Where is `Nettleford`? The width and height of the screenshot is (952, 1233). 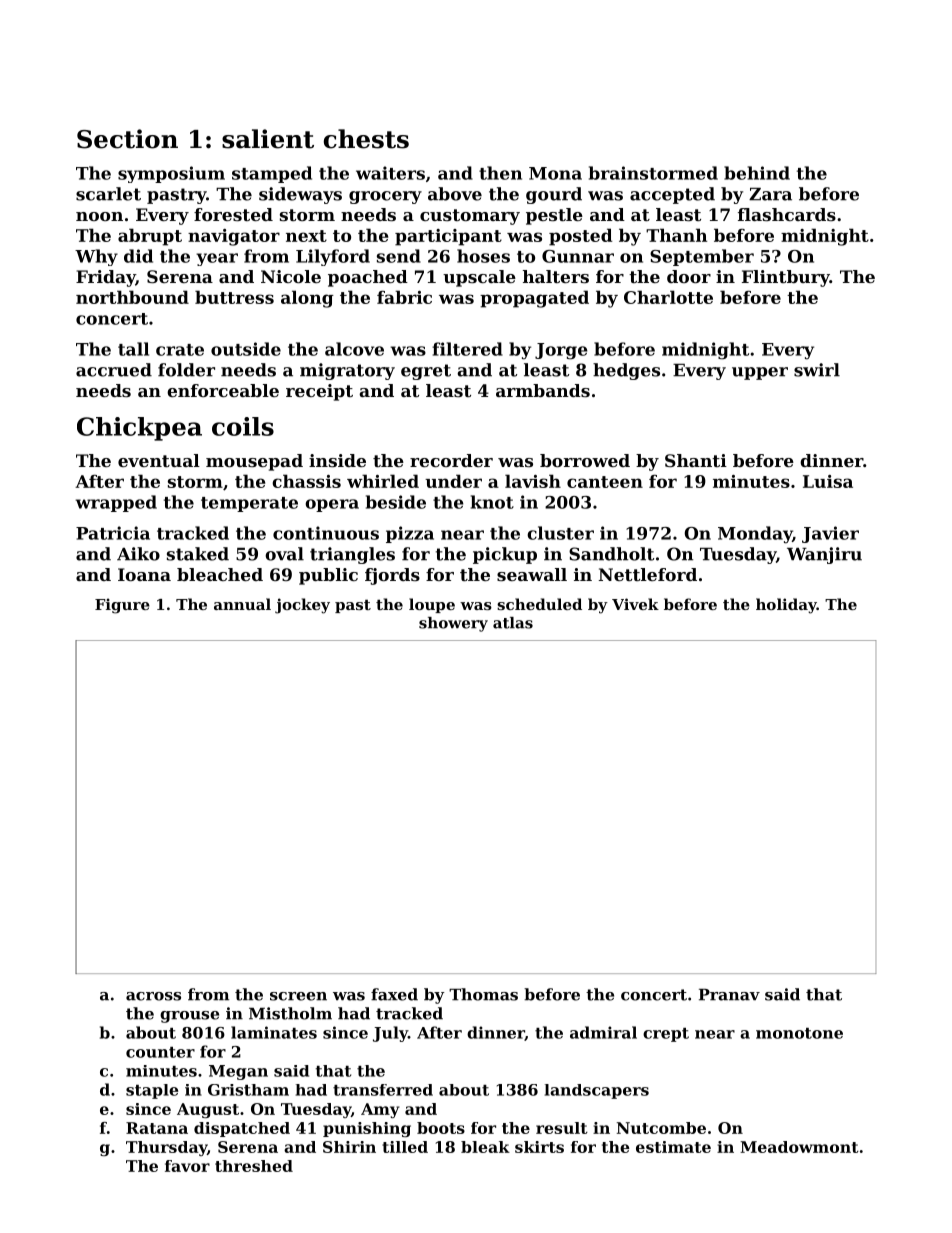 Nettleford is located at coordinates (647, 574).
